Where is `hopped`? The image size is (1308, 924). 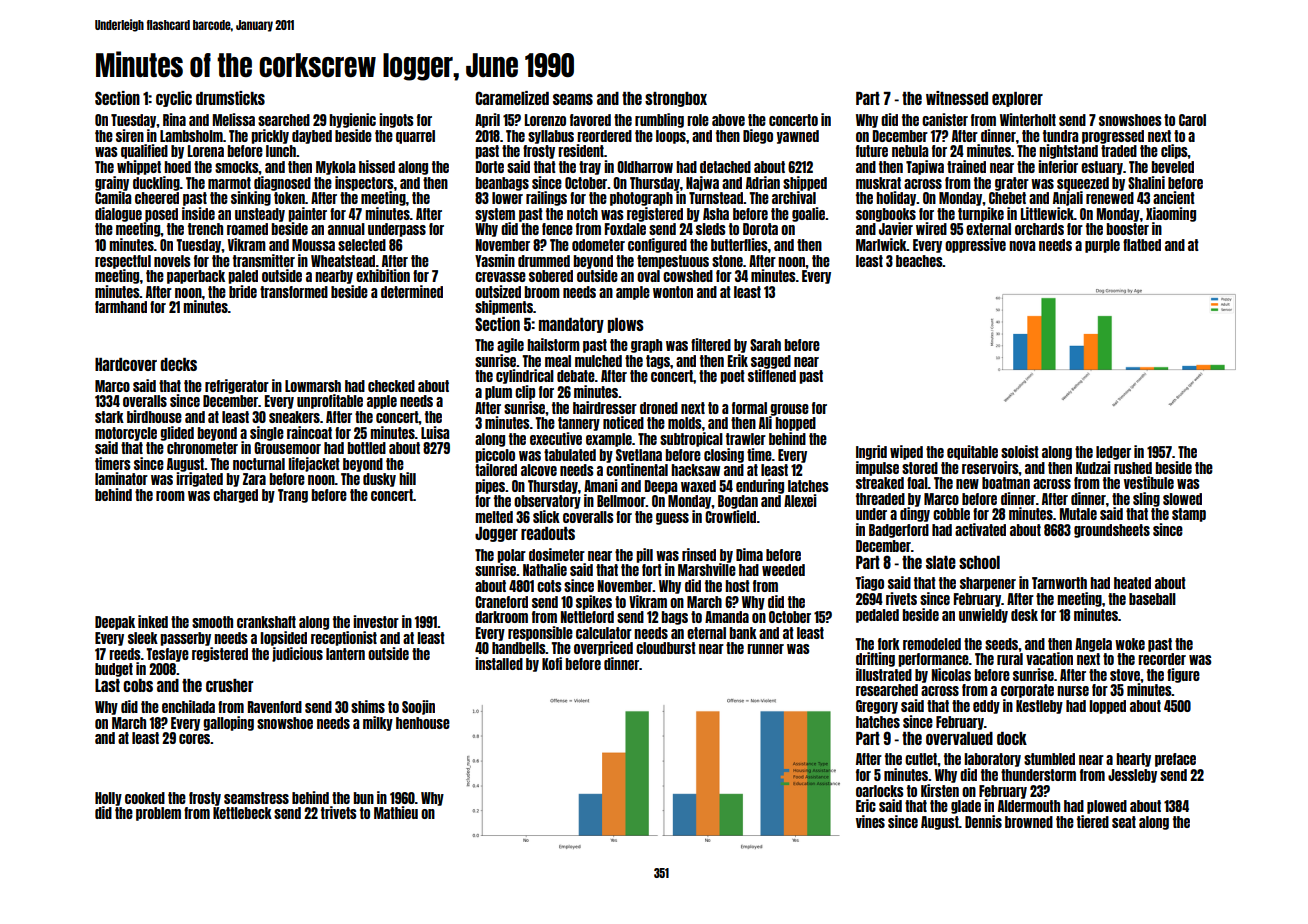 hopped is located at coordinates (795, 424).
